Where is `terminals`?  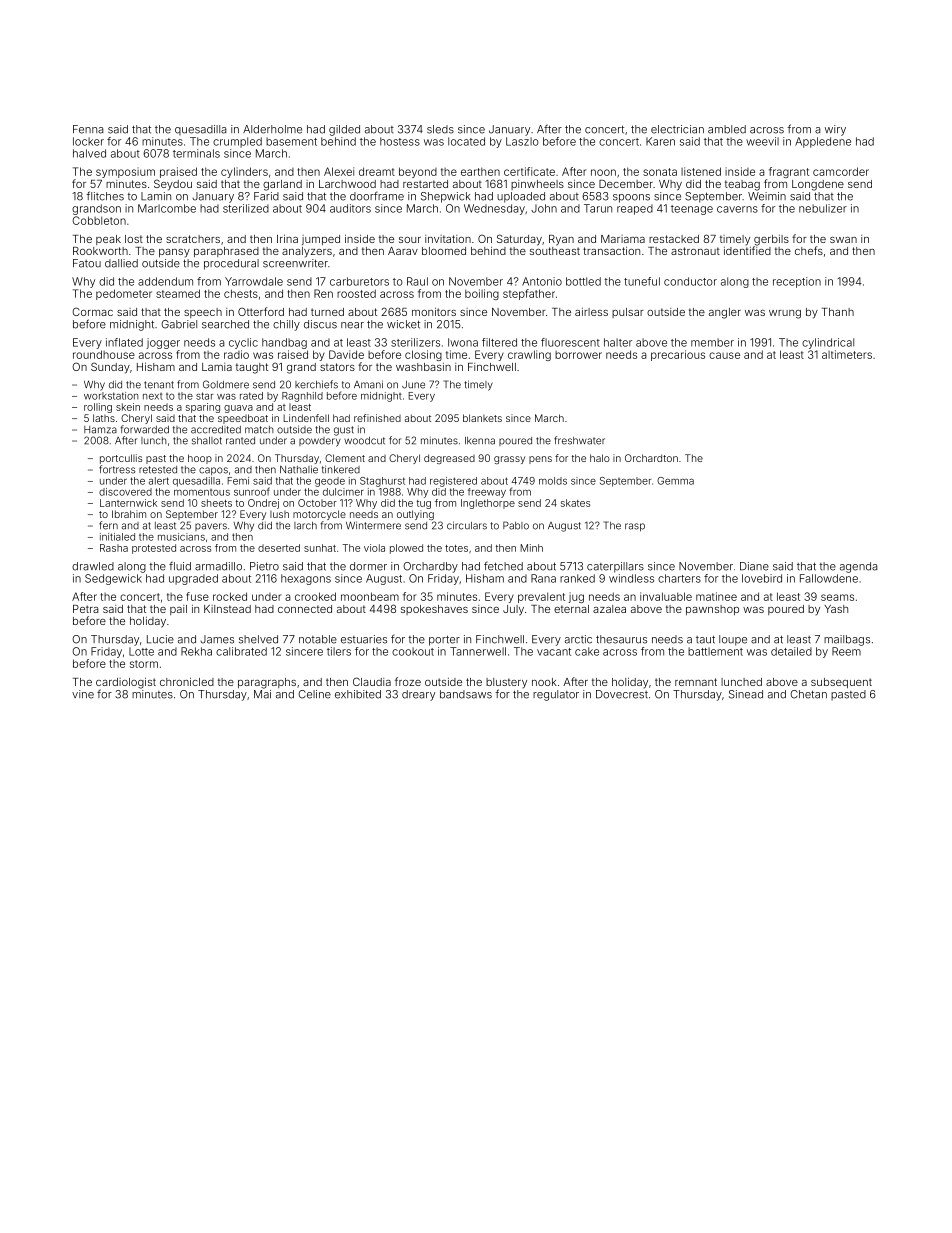 terminals is located at coordinates (196, 153).
